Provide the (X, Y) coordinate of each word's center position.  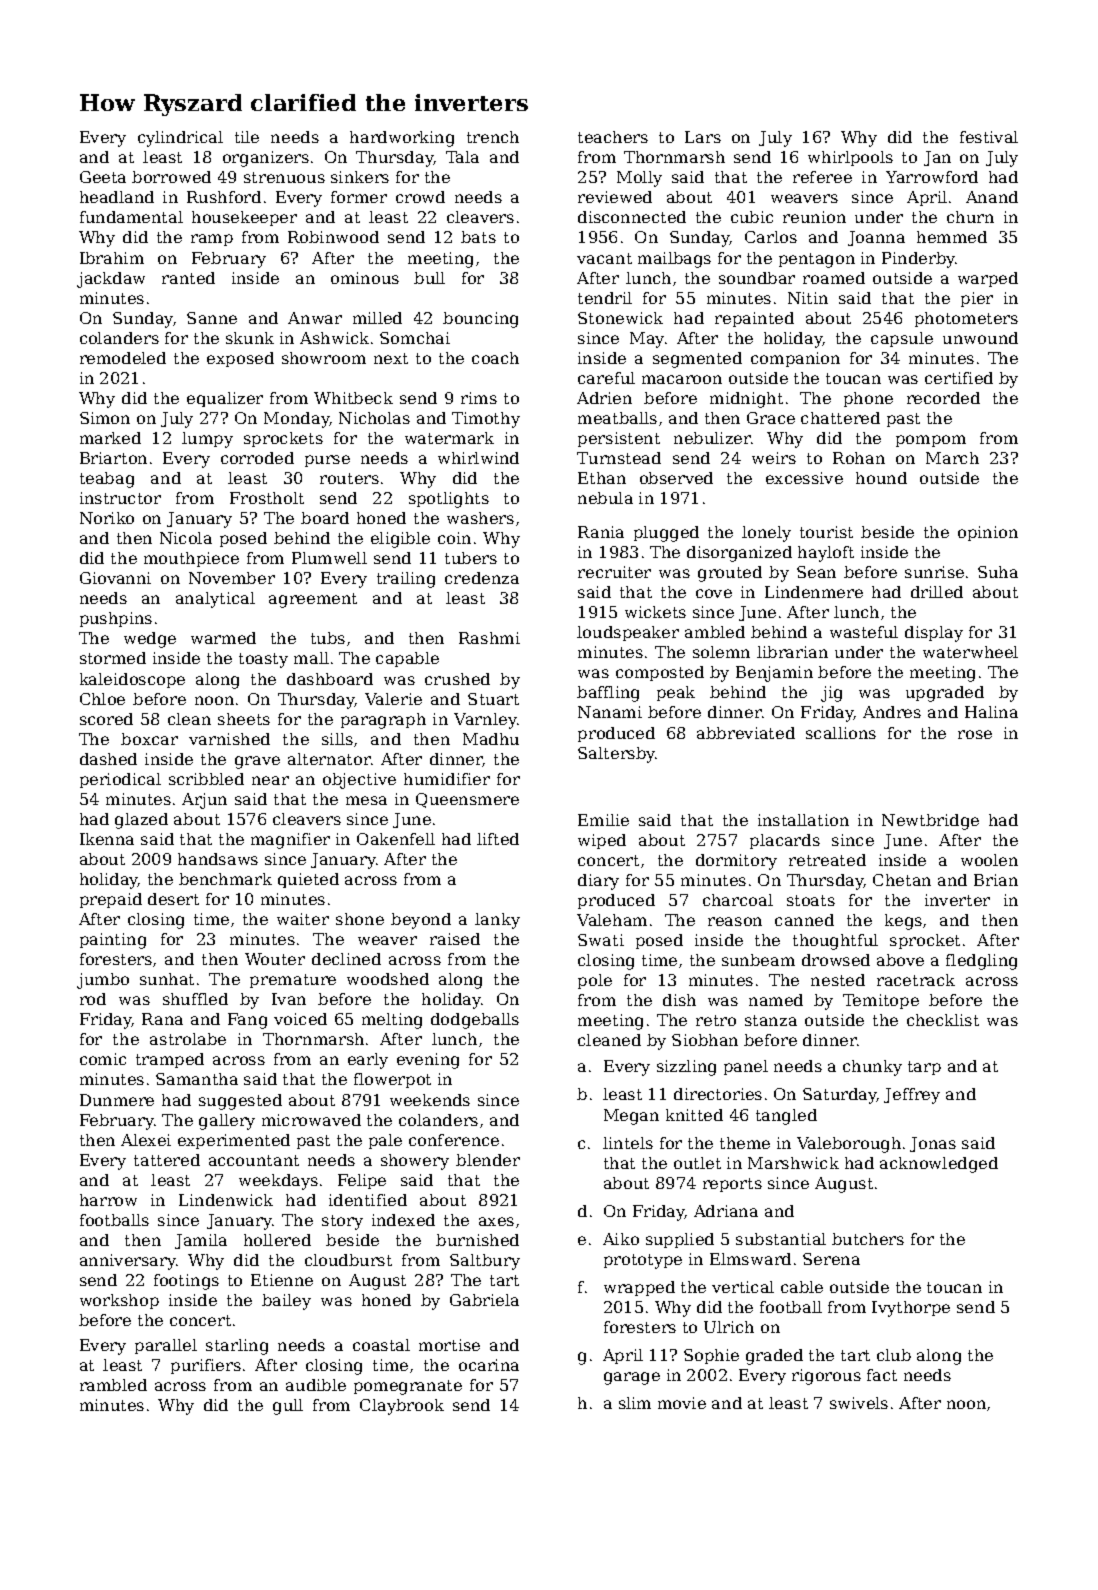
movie (682, 1403)
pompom (931, 441)
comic (103, 1059)
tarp (924, 1068)
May (647, 340)
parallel (166, 1346)
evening (428, 1061)
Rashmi (489, 638)
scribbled (206, 779)
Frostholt (267, 498)
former (359, 197)
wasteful (864, 632)
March (952, 458)
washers (480, 518)
